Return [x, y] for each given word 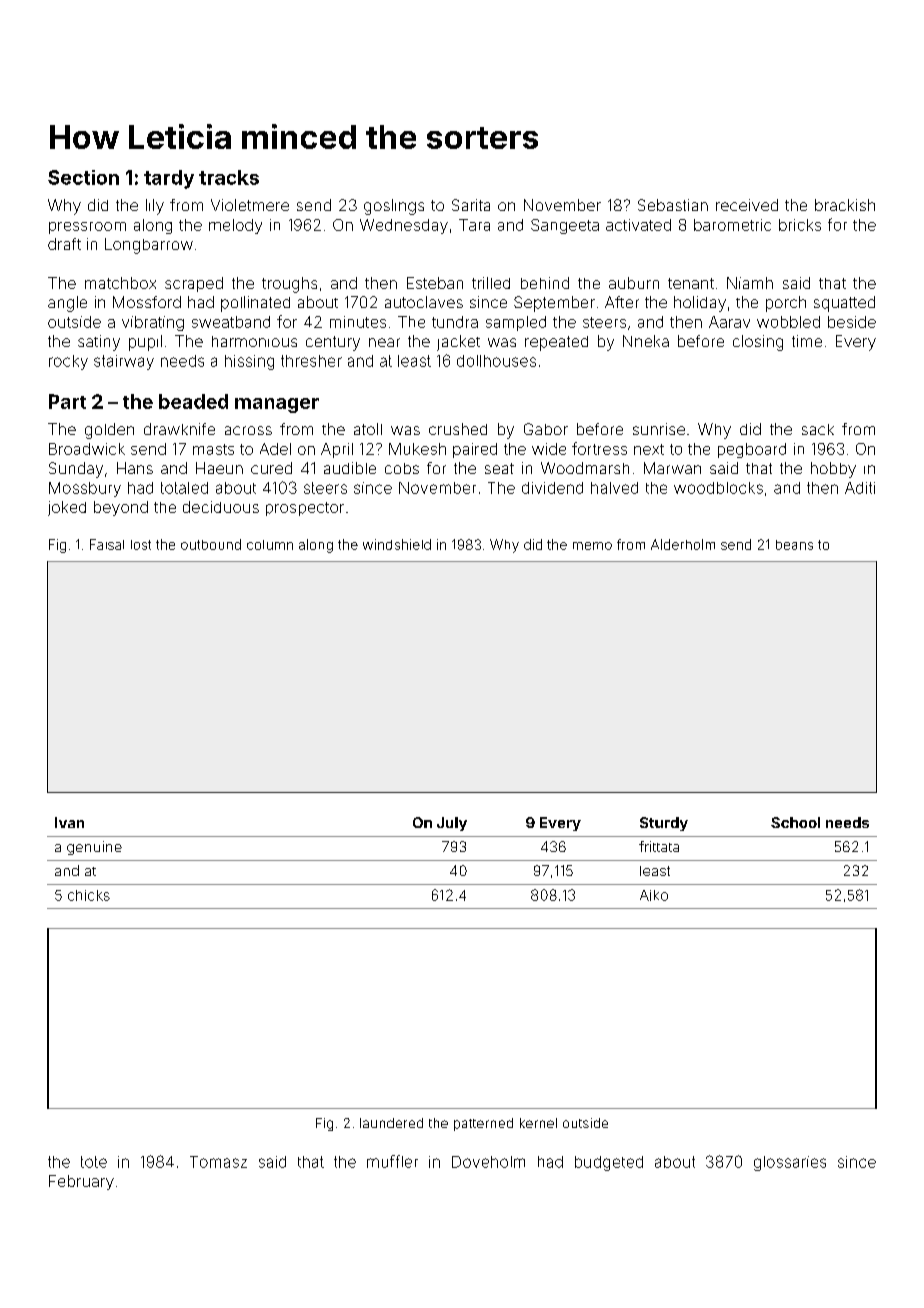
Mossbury [85, 489]
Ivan [69, 822]
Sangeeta [565, 226]
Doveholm [488, 1162]
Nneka [646, 341]
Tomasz [218, 1162]
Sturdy [664, 824]
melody [235, 226]
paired [475, 450]
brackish [845, 205]
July [452, 824]
